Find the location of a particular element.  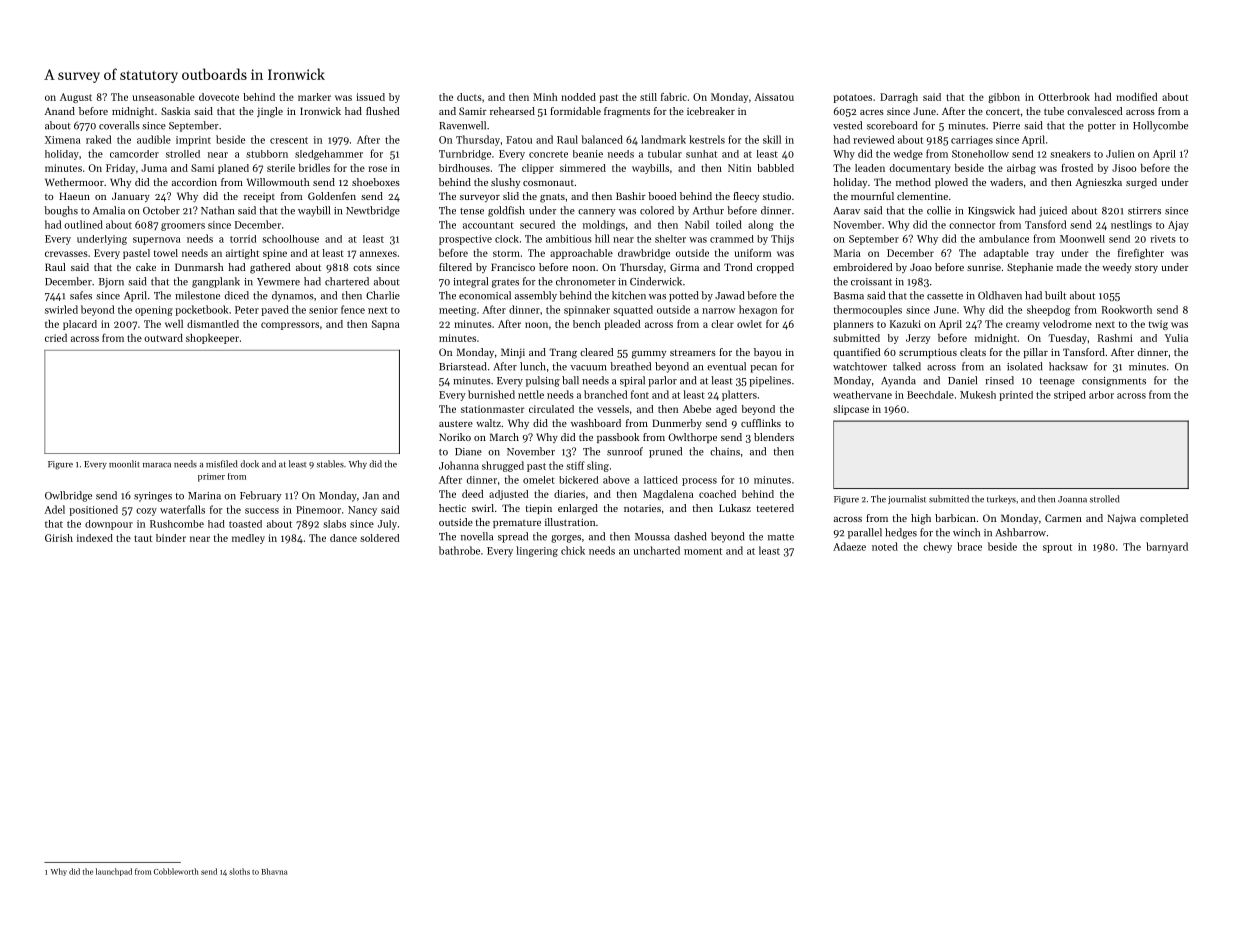

Bhavna is located at coordinates (274, 871).
